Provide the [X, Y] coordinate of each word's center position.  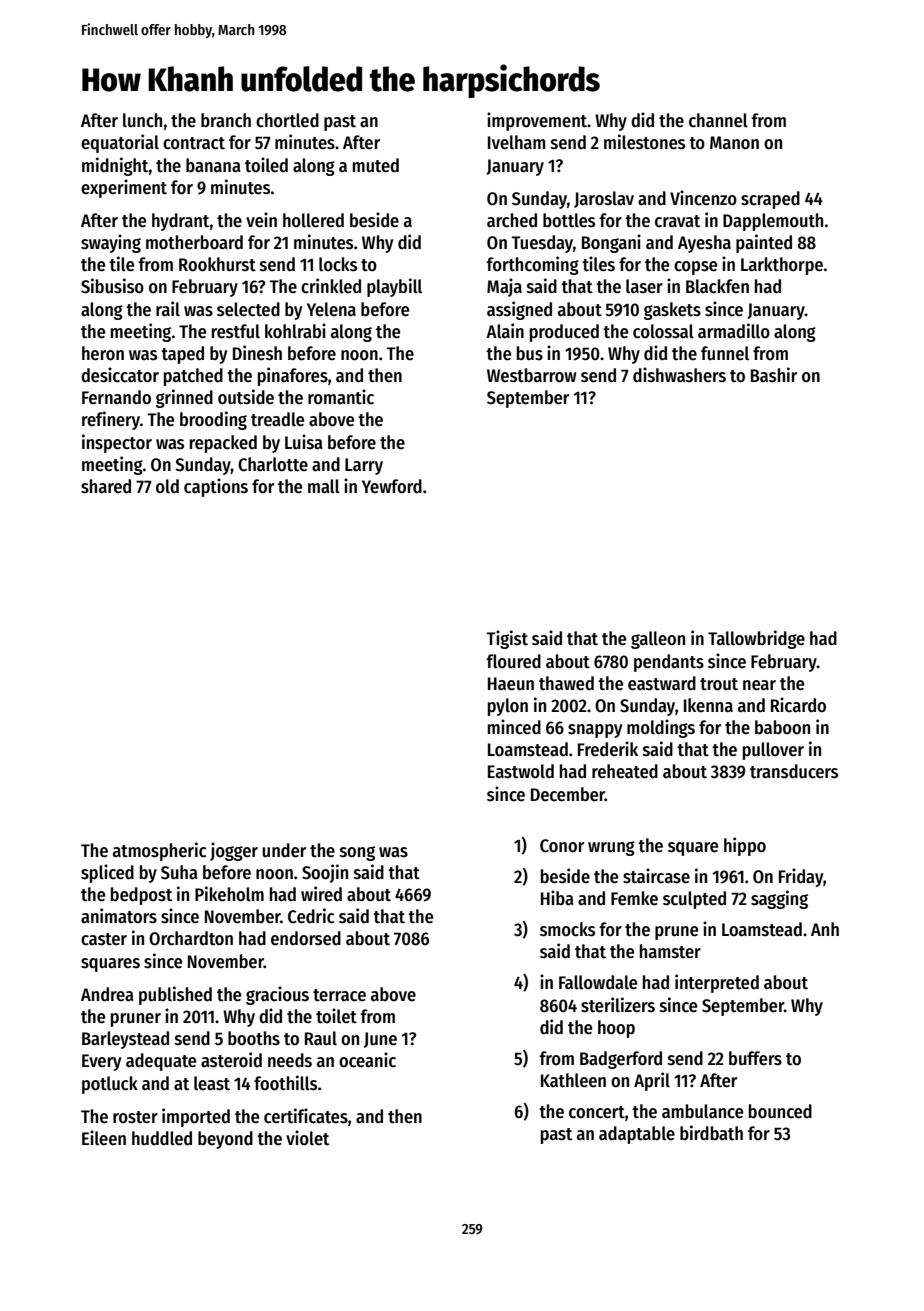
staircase [656, 876]
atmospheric [159, 851]
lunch [142, 120]
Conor [562, 846]
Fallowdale [598, 982]
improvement [537, 121]
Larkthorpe [782, 266]
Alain [505, 331]
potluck [110, 1085]
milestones [644, 142]
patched [193, 377]
